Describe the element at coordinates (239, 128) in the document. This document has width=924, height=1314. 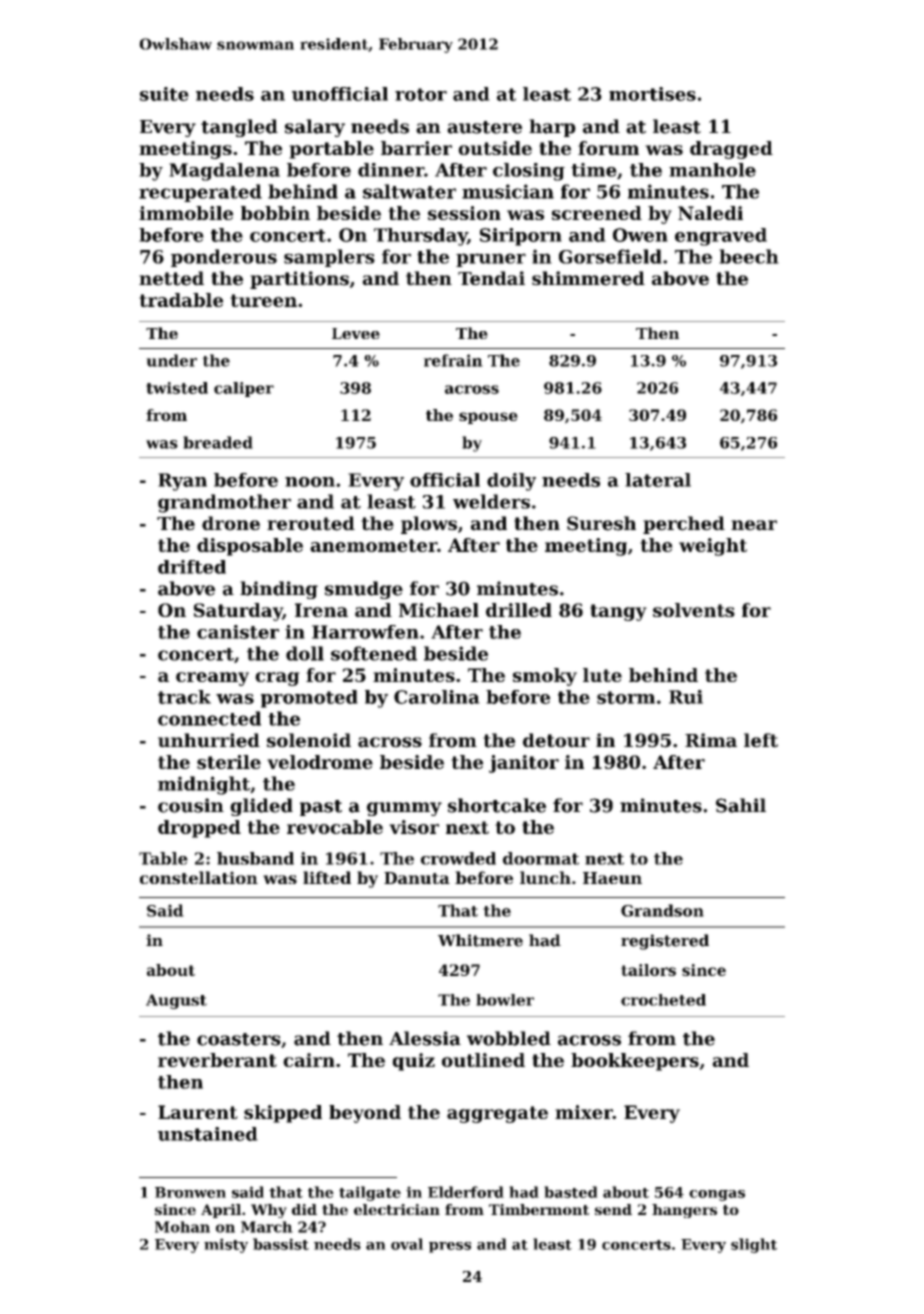
I see `tangled` at that location.
